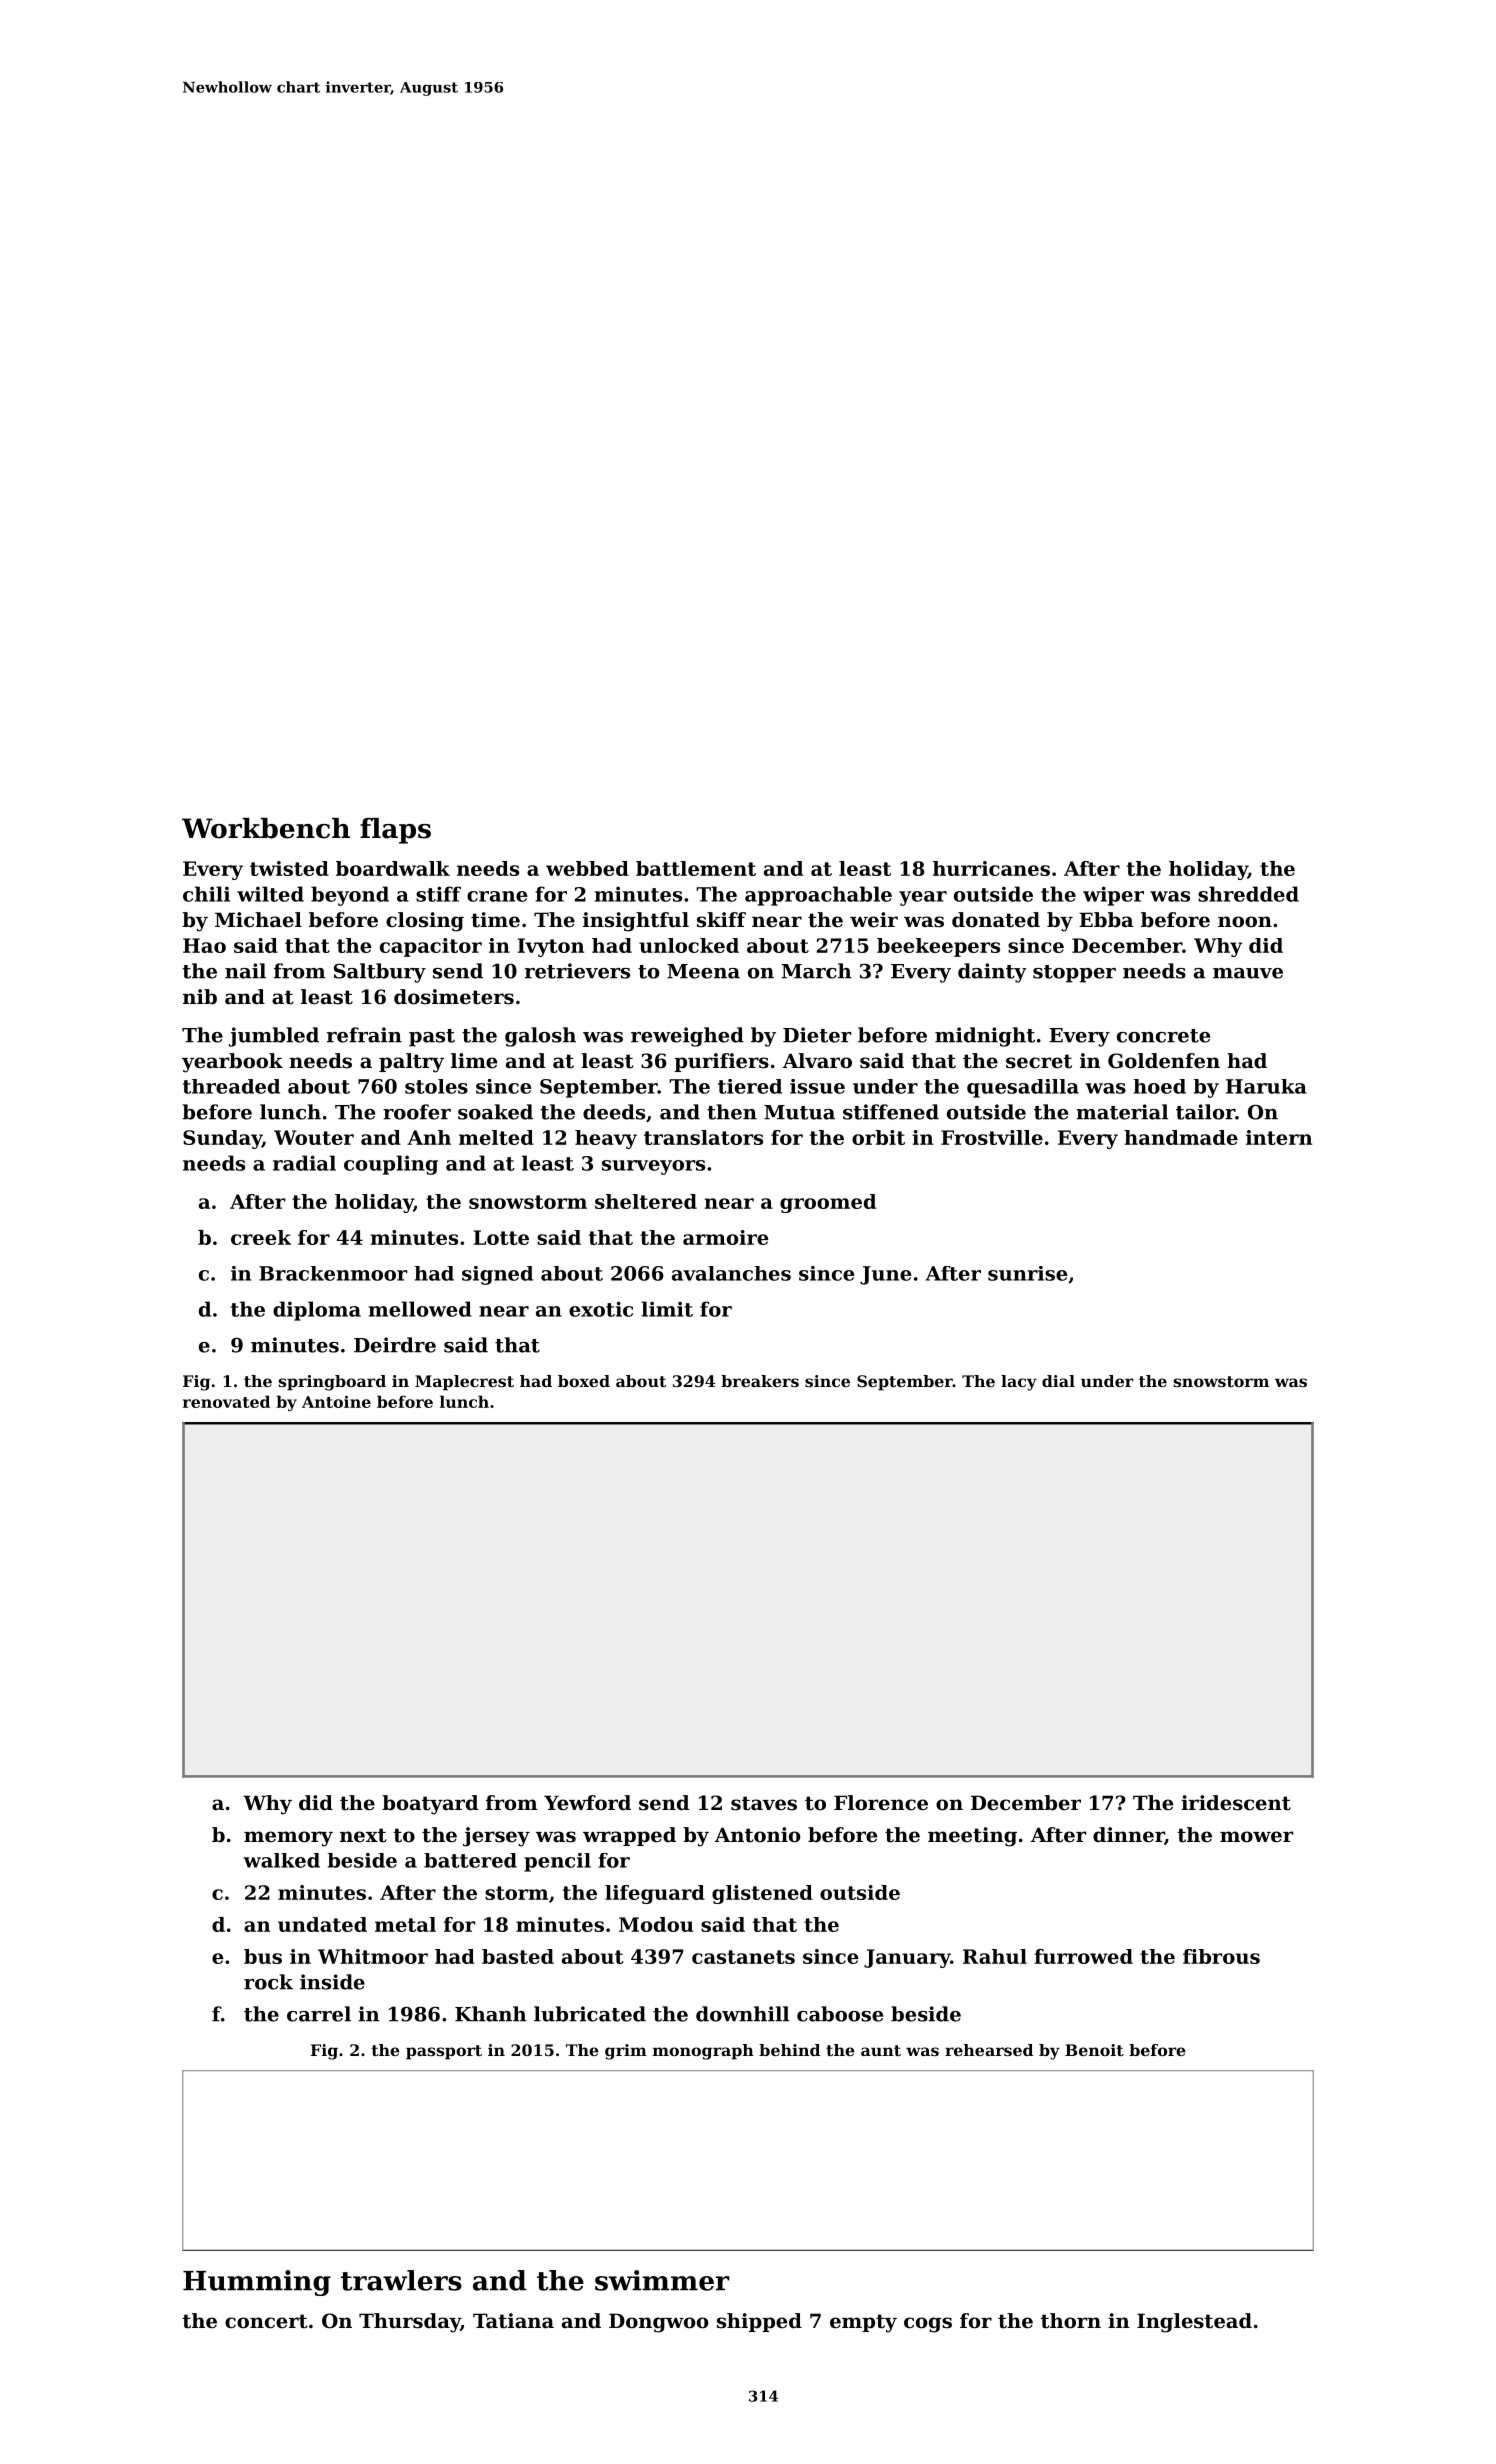 Image resolution: width=1496 pixels, height=2464 pixels. Describe the element at coordinates (863, 2323) in the image. I see `empty` at that location.
